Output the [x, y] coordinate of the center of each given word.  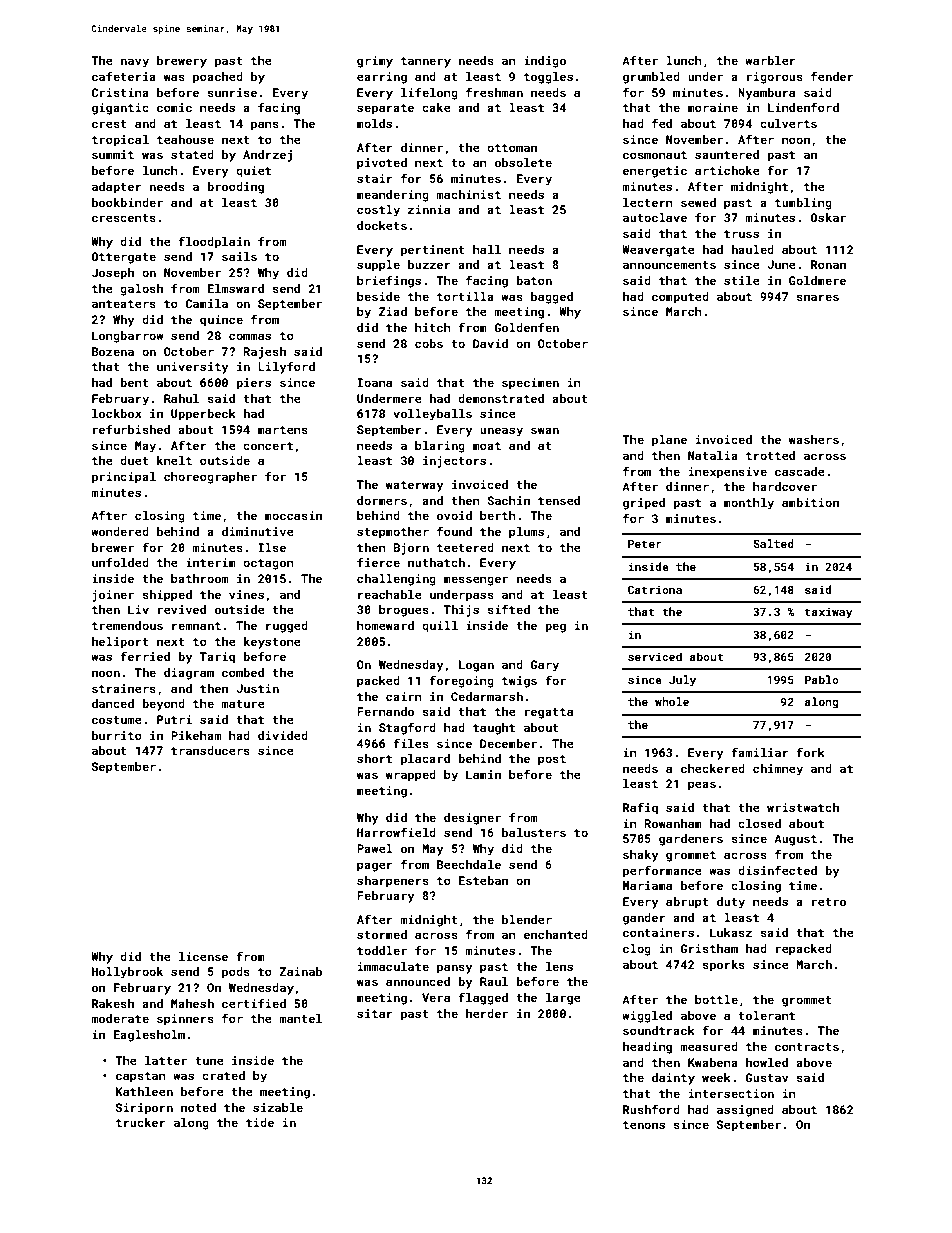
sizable [278, 1107]
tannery [426, 62]
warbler [770, 60]
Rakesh [113, 1003]
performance [662, 871]
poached [218, 78]
